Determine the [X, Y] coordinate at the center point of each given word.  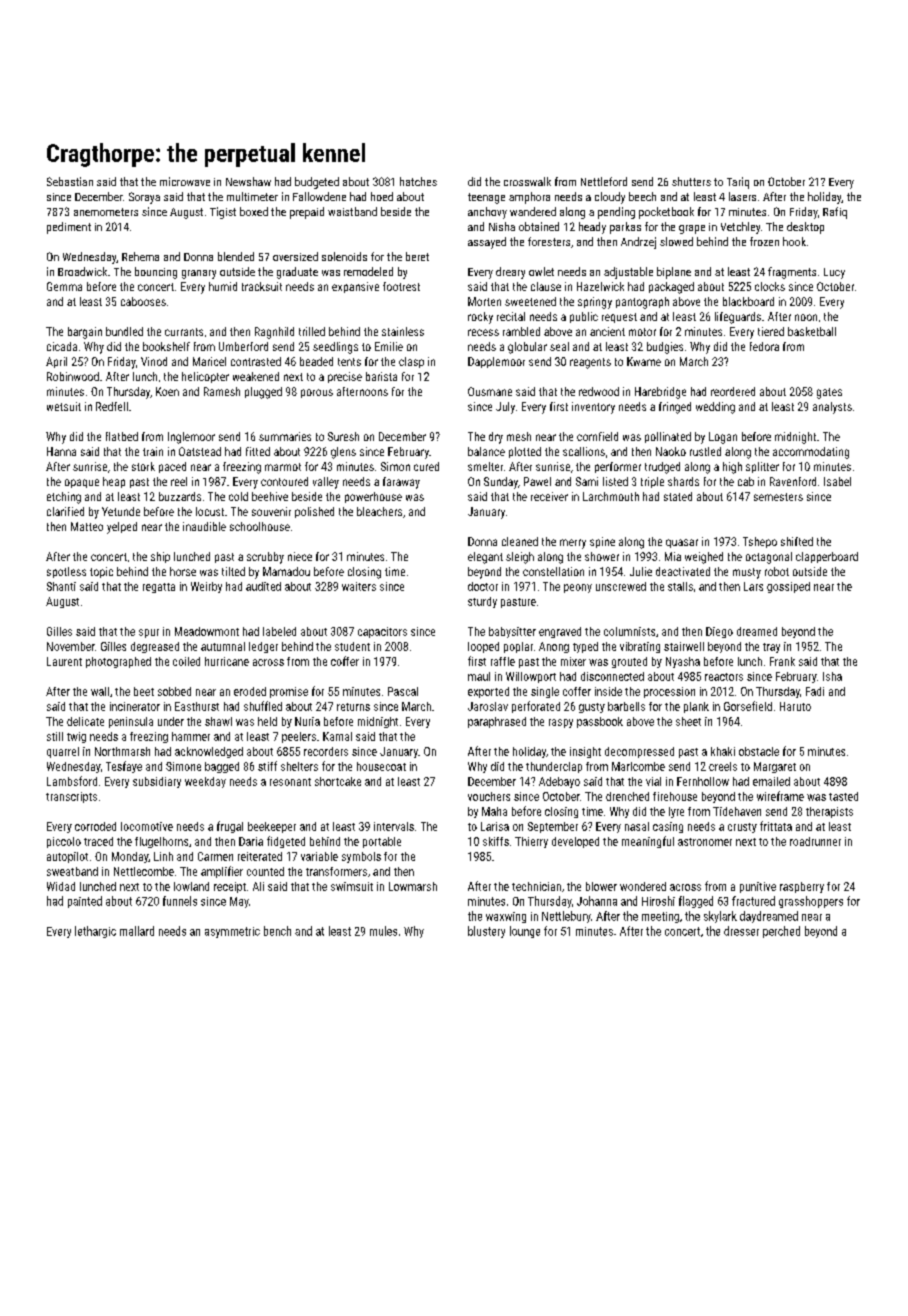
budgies [665, 348]
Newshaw [248, 181]
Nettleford [604, 181]
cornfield [597, 436]
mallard [137, 931]
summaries [285, 436]
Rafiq [835, 213]
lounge [525, 932]
